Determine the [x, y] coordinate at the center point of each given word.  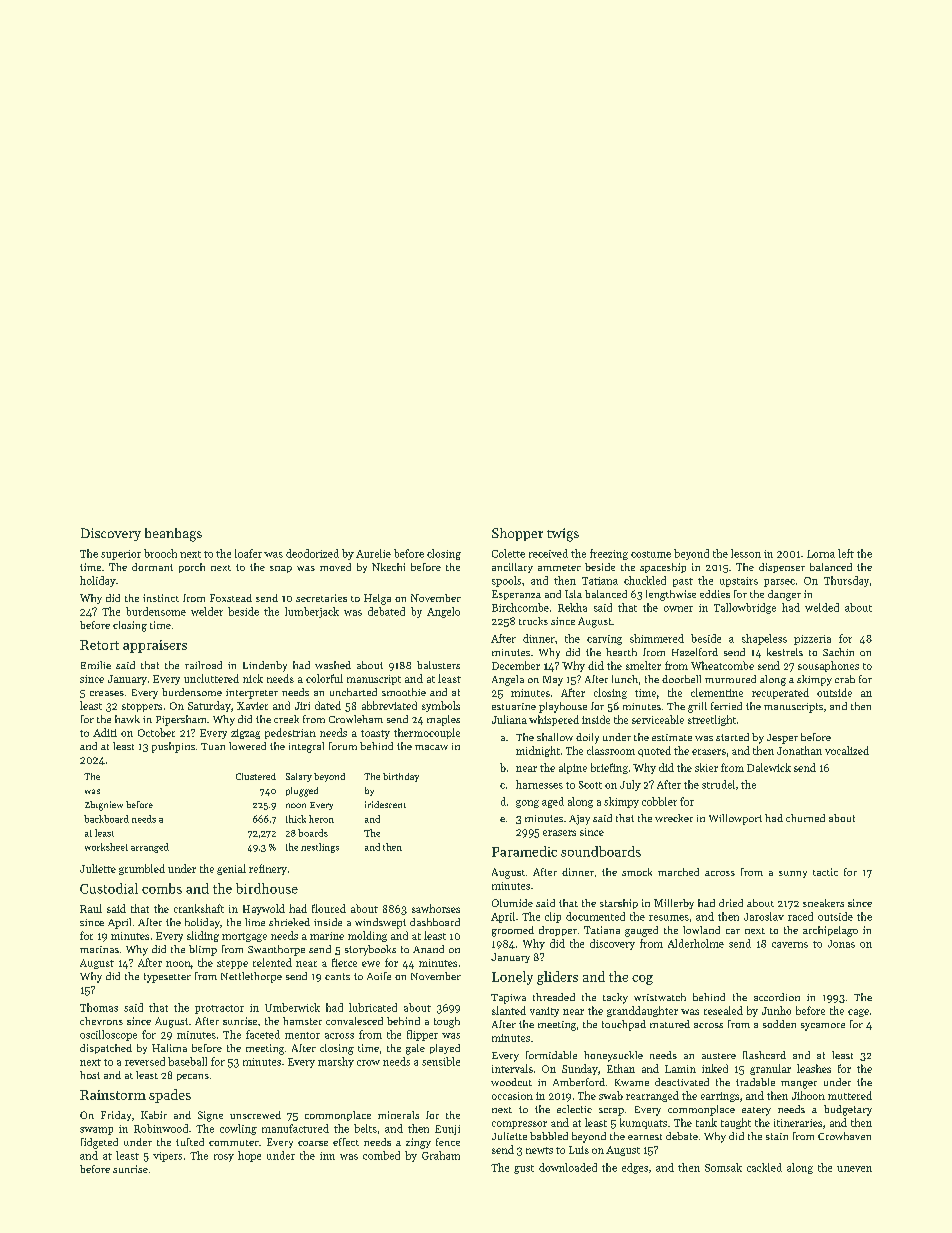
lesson [746, 553]
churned [805, 818]
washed [333, 665]
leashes [814, 1068]
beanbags [173, 535]
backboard [106, 819]
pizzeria [812, 640]
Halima [169, 1048]
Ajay [579, 820]
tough [447, 1022]
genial [231, 869]
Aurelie [373, 553]
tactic [825, 872]
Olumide [512, 903]
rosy [224, 1158]
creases [107, 693]
